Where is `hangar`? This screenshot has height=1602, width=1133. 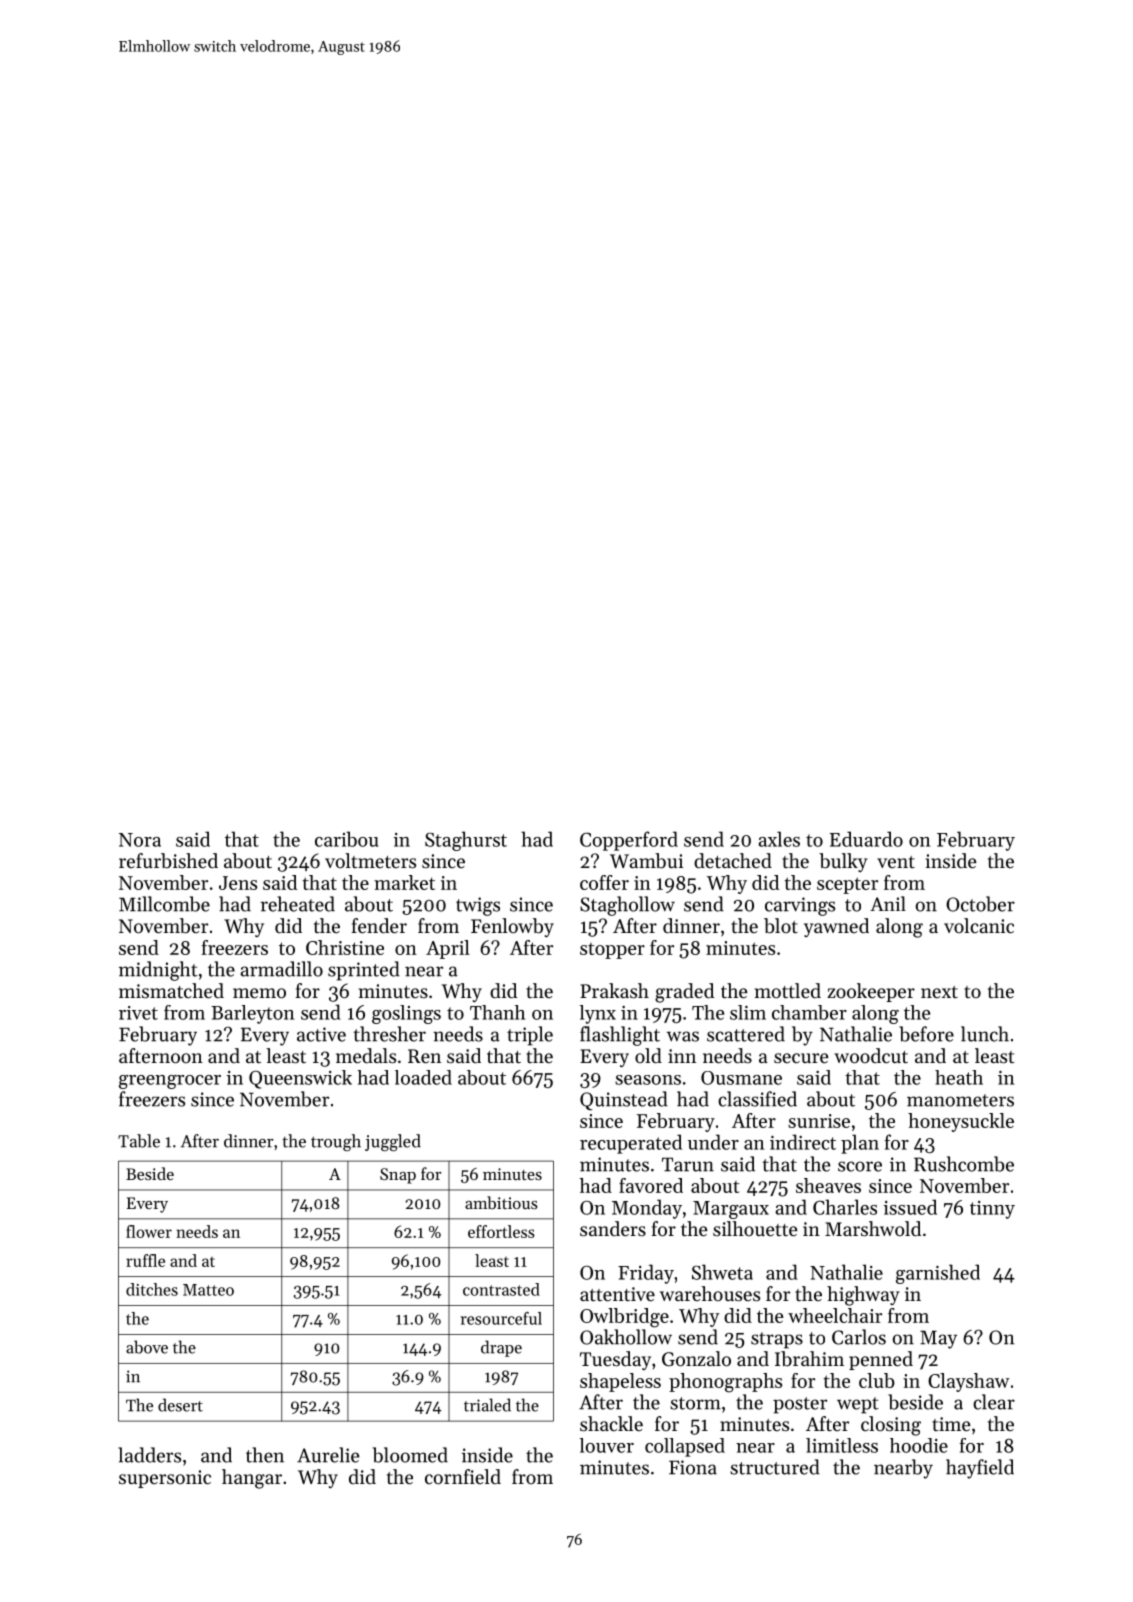
hangar is located at coordinates (252, 1479).
